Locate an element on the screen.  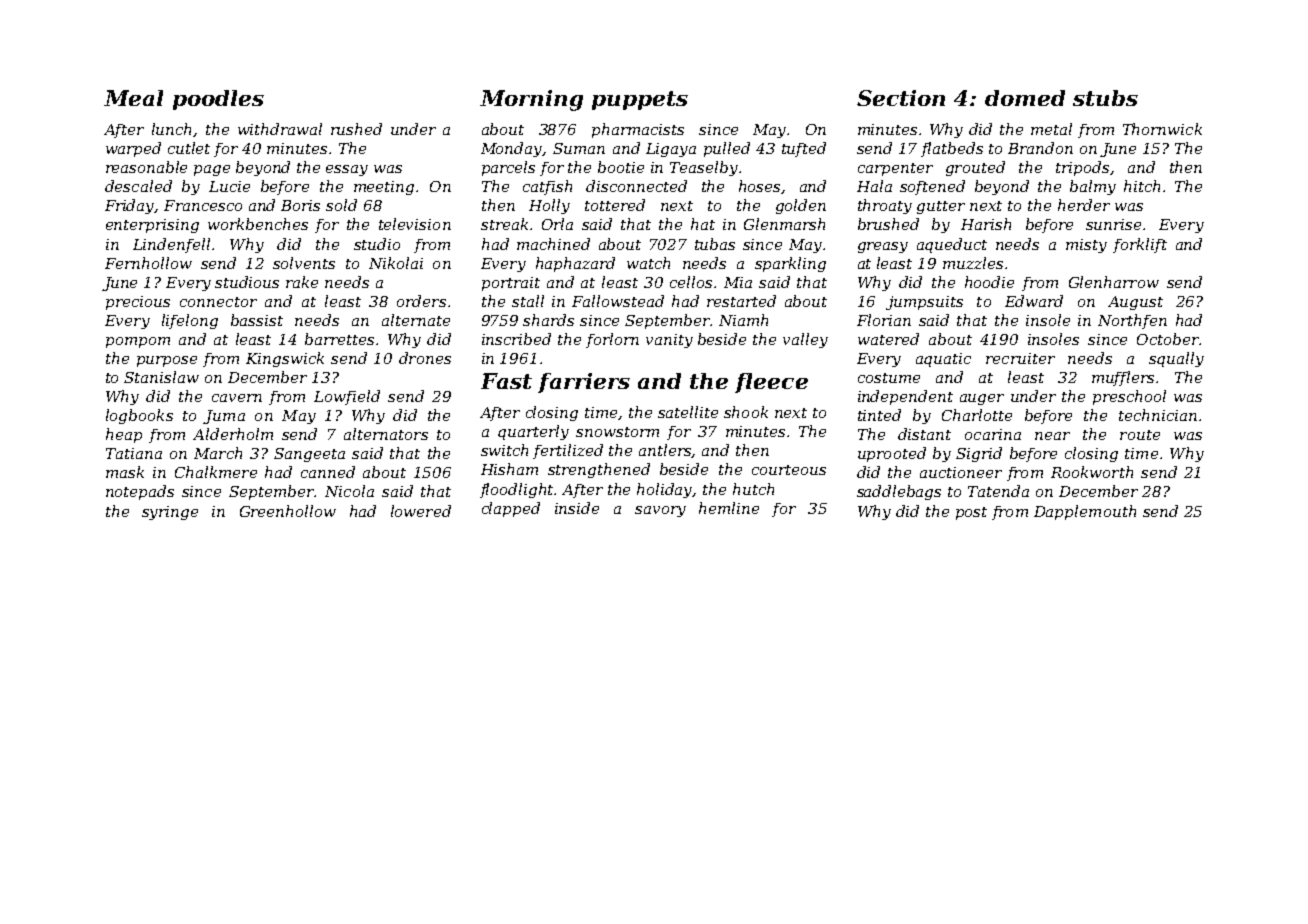
hitch is located at coordinates (1142, 186).
